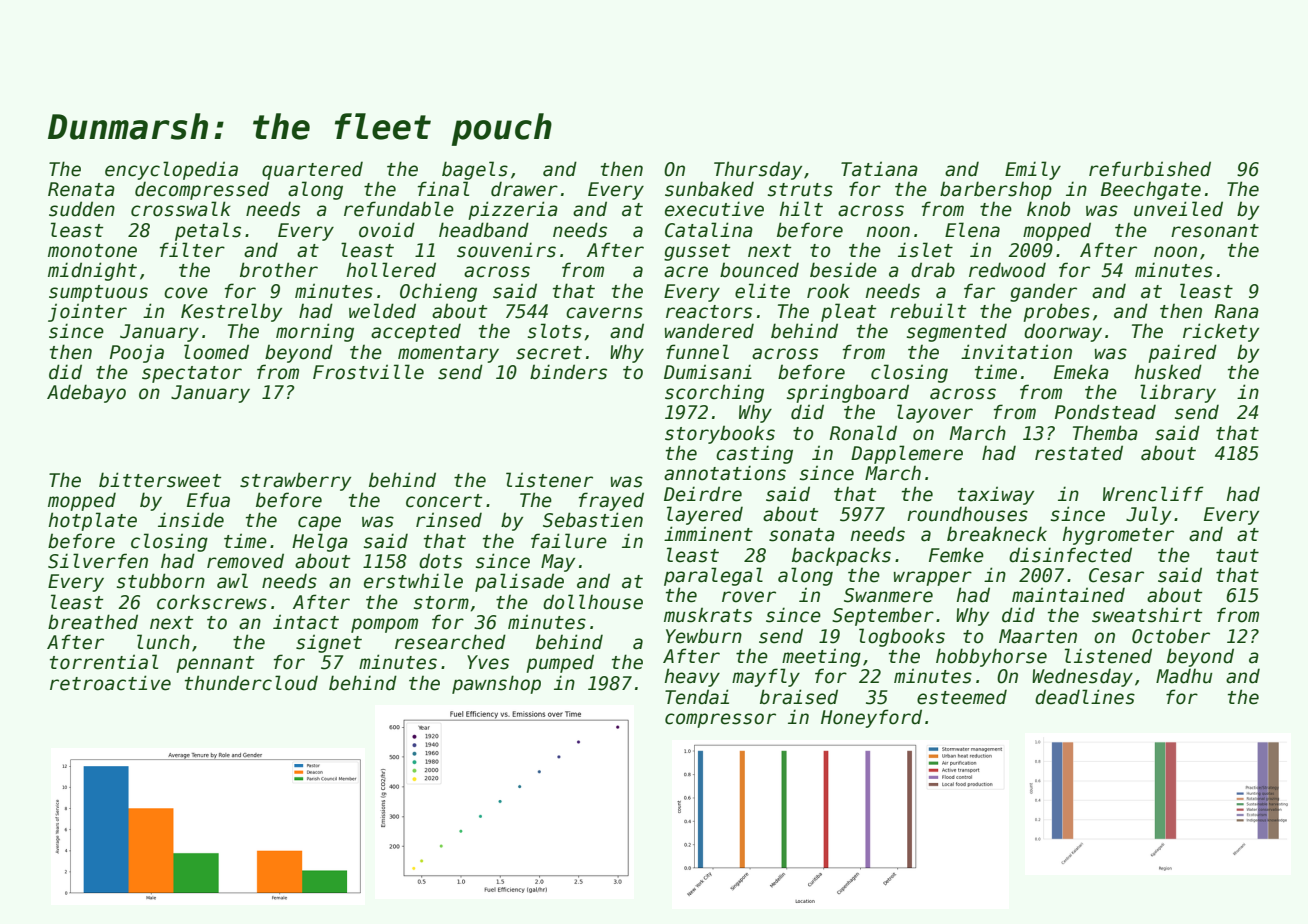 The image size is (1308, 924). Describe the element at coordinates (879, 169) in the image. I see `Tatiana` at that location.
